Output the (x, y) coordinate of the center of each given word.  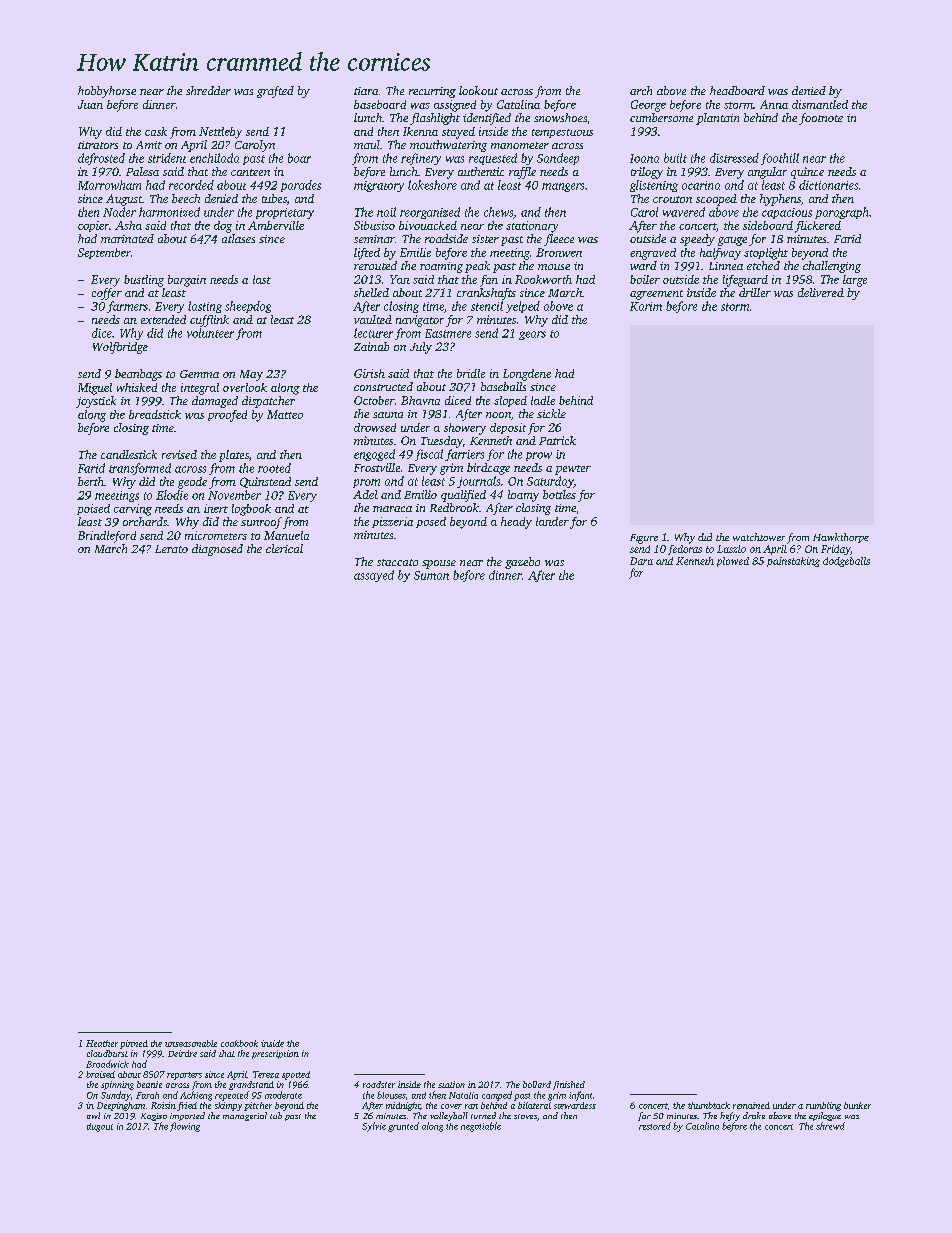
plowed (733, 562)
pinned (134, 1044)
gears (532, 335)
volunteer (210, 333)
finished (569, 1085)
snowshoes (560, 117)
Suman (431, 575)
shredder (208, 90)
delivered (821, 292)
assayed (374, 576)
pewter (573, 470)
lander (552, 521)
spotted (296, 1075)
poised (93, 509)
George (648, 106)
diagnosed (217, 550)
